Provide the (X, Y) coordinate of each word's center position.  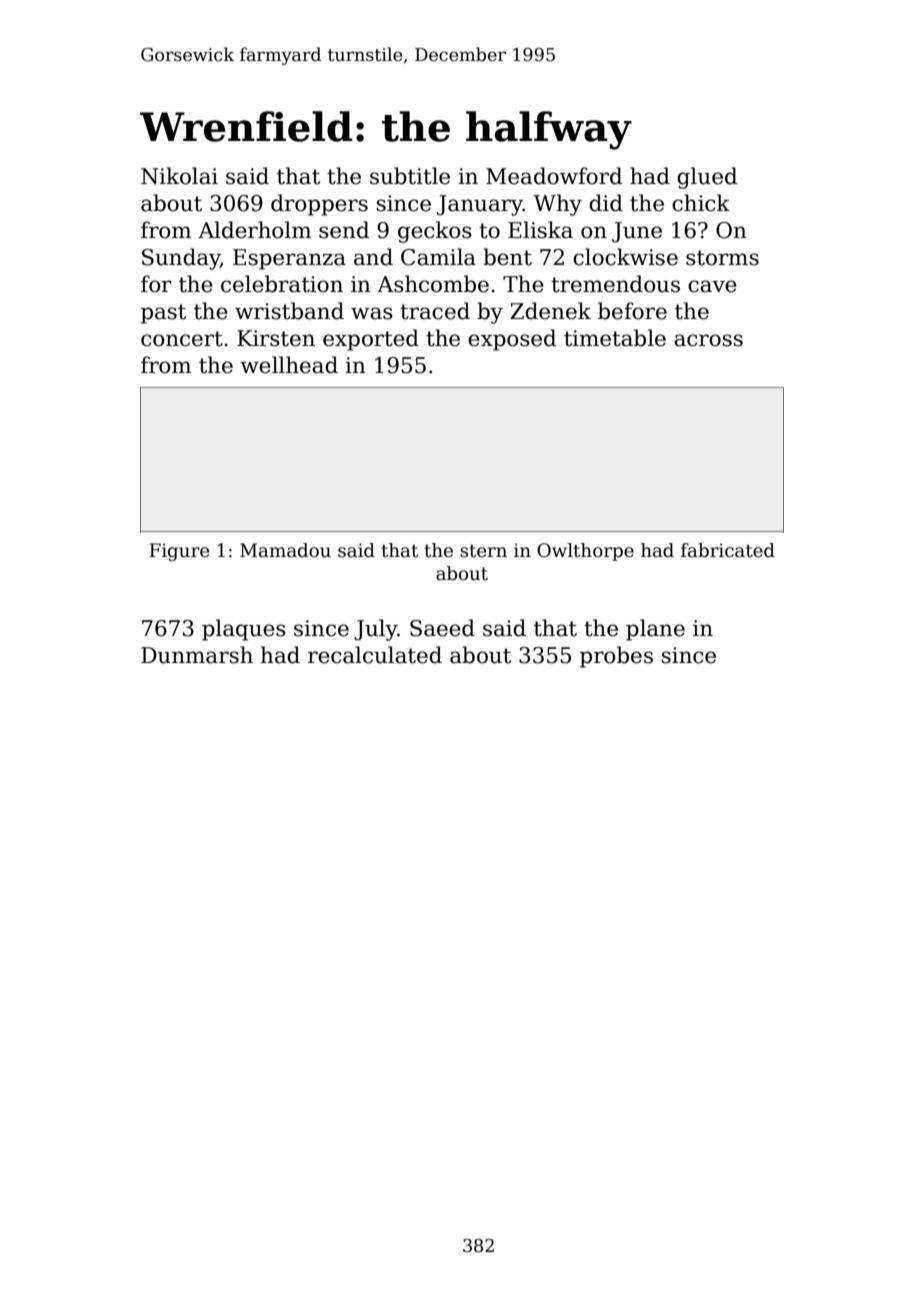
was (372, 313)
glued (707, 178)
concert (182, 339)
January (480, 205)
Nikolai (179, 176)
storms (722, 258)
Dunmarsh (197, 655)
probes (616, 657)
